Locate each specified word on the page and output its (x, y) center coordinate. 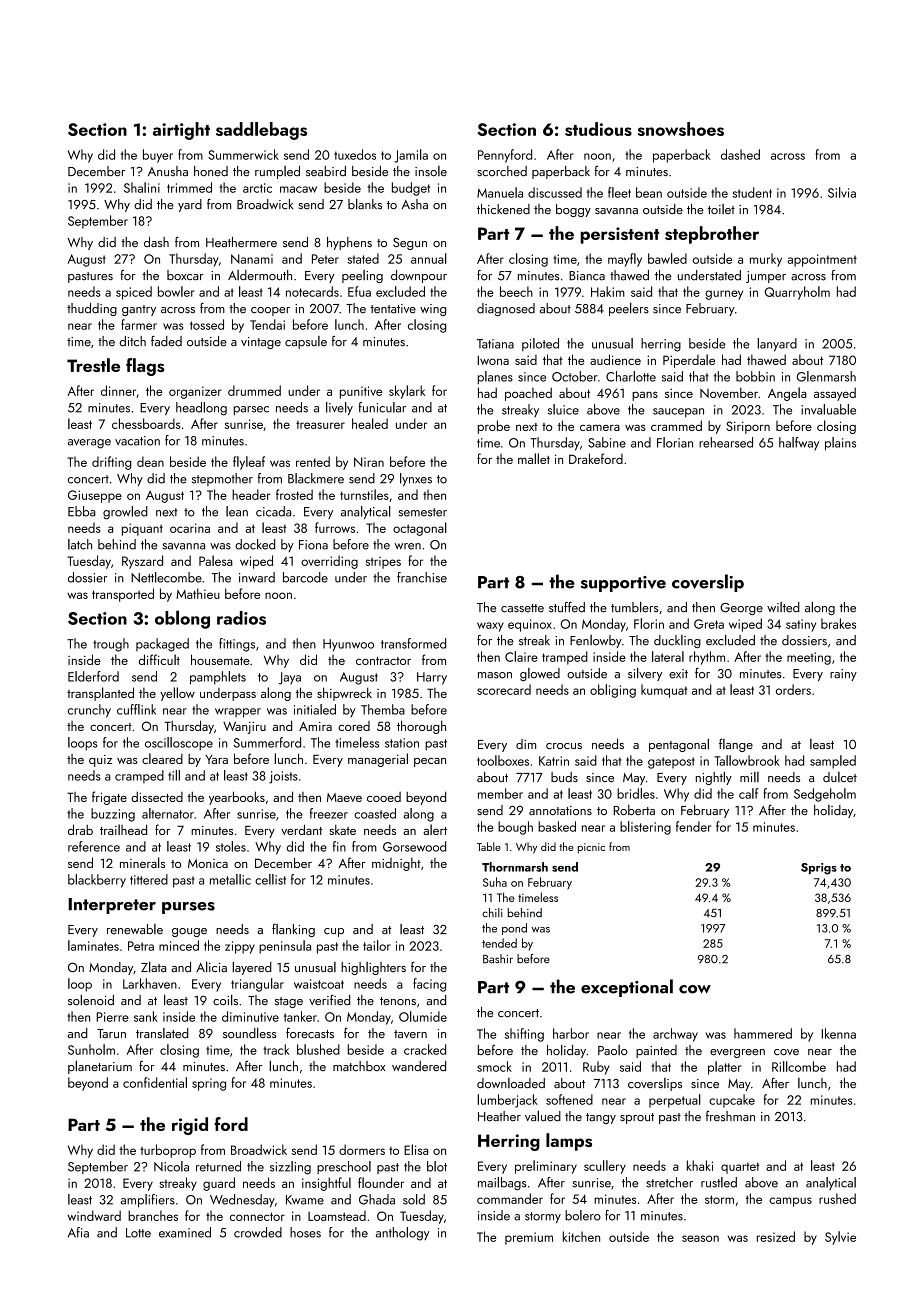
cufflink (136, 709)
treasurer (320, 425)
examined (185, 1232)
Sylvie (840, 1238)
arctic (257, 188)
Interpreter (112, 906)
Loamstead (337, 1216)
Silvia (842, 192)
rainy (843, 675)
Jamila (411, 156)
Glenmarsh (826, 376)
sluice (563, 409)
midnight (396, 864)
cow (695, 989)
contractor (383, 661)
